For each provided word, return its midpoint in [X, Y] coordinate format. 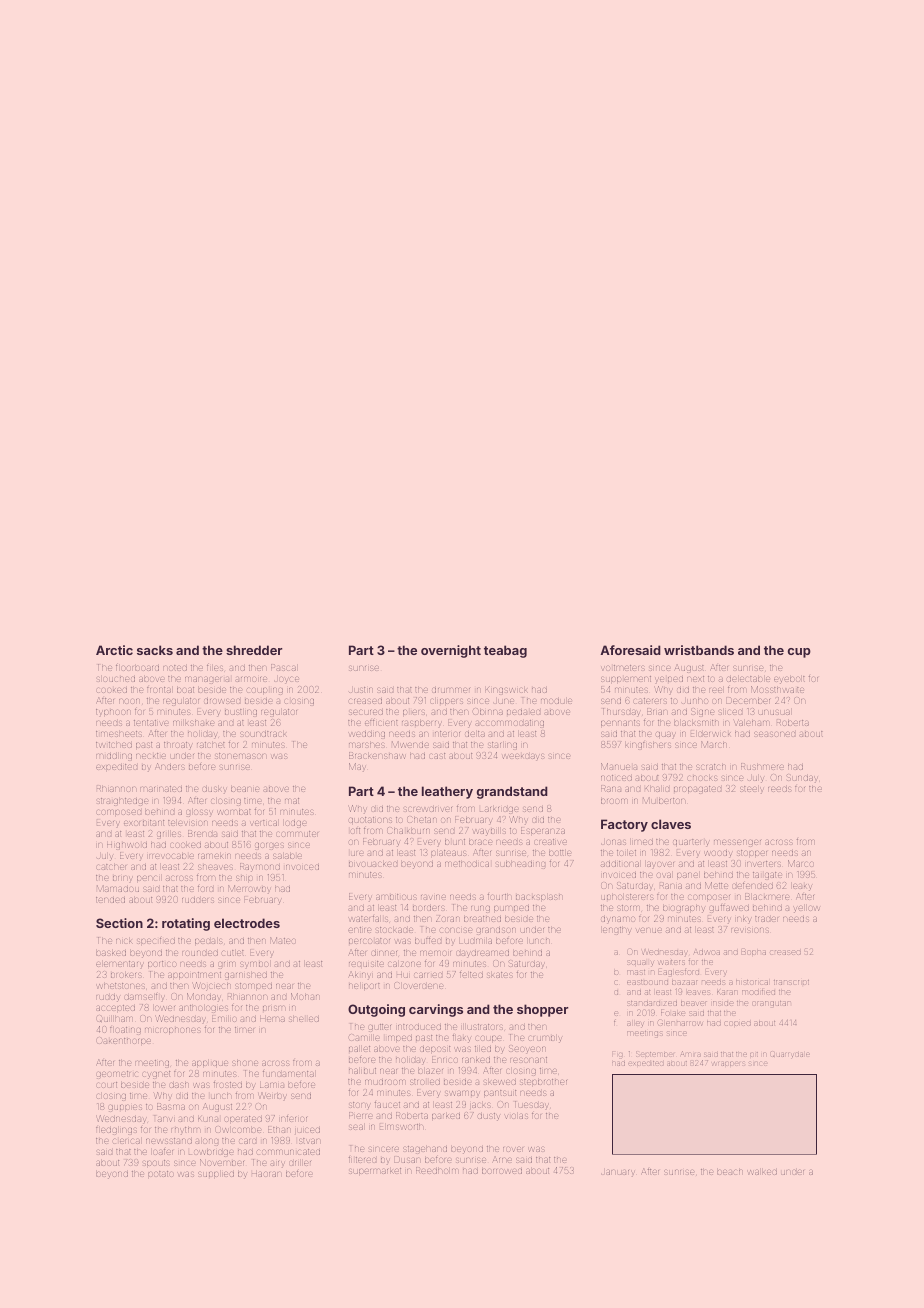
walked [762, 1172]
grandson [496, 931]
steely [751, 790]
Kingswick [506, 691]
